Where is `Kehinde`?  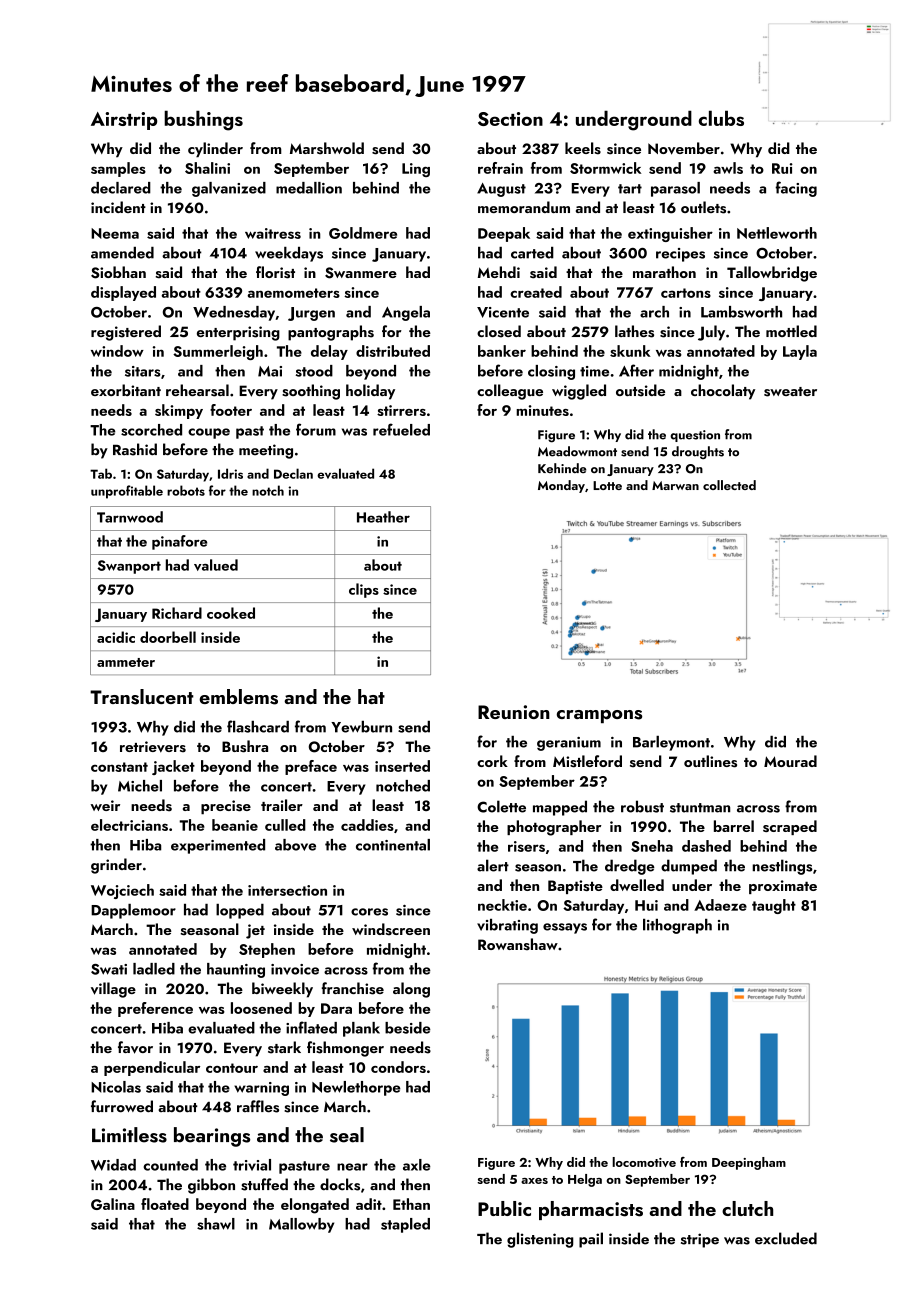 Kehinde is located at coordinates (562, 468).
